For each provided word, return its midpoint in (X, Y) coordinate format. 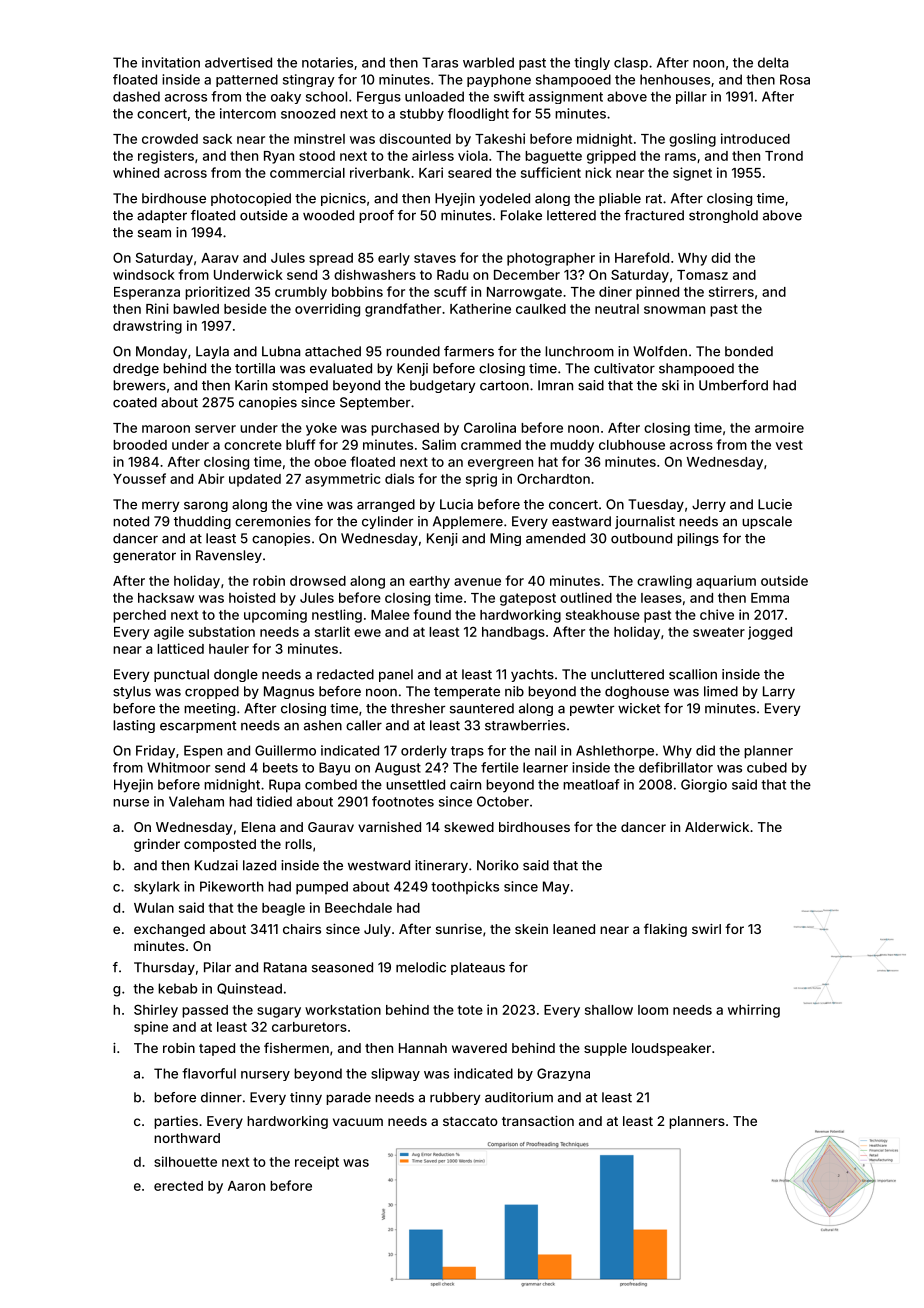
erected (178, 1186)
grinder (157, 845)
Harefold (642, 257)
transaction (538, 1121)
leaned (574, 929)
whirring (754, 1011)
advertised (238, 62)
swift (509, 96)
